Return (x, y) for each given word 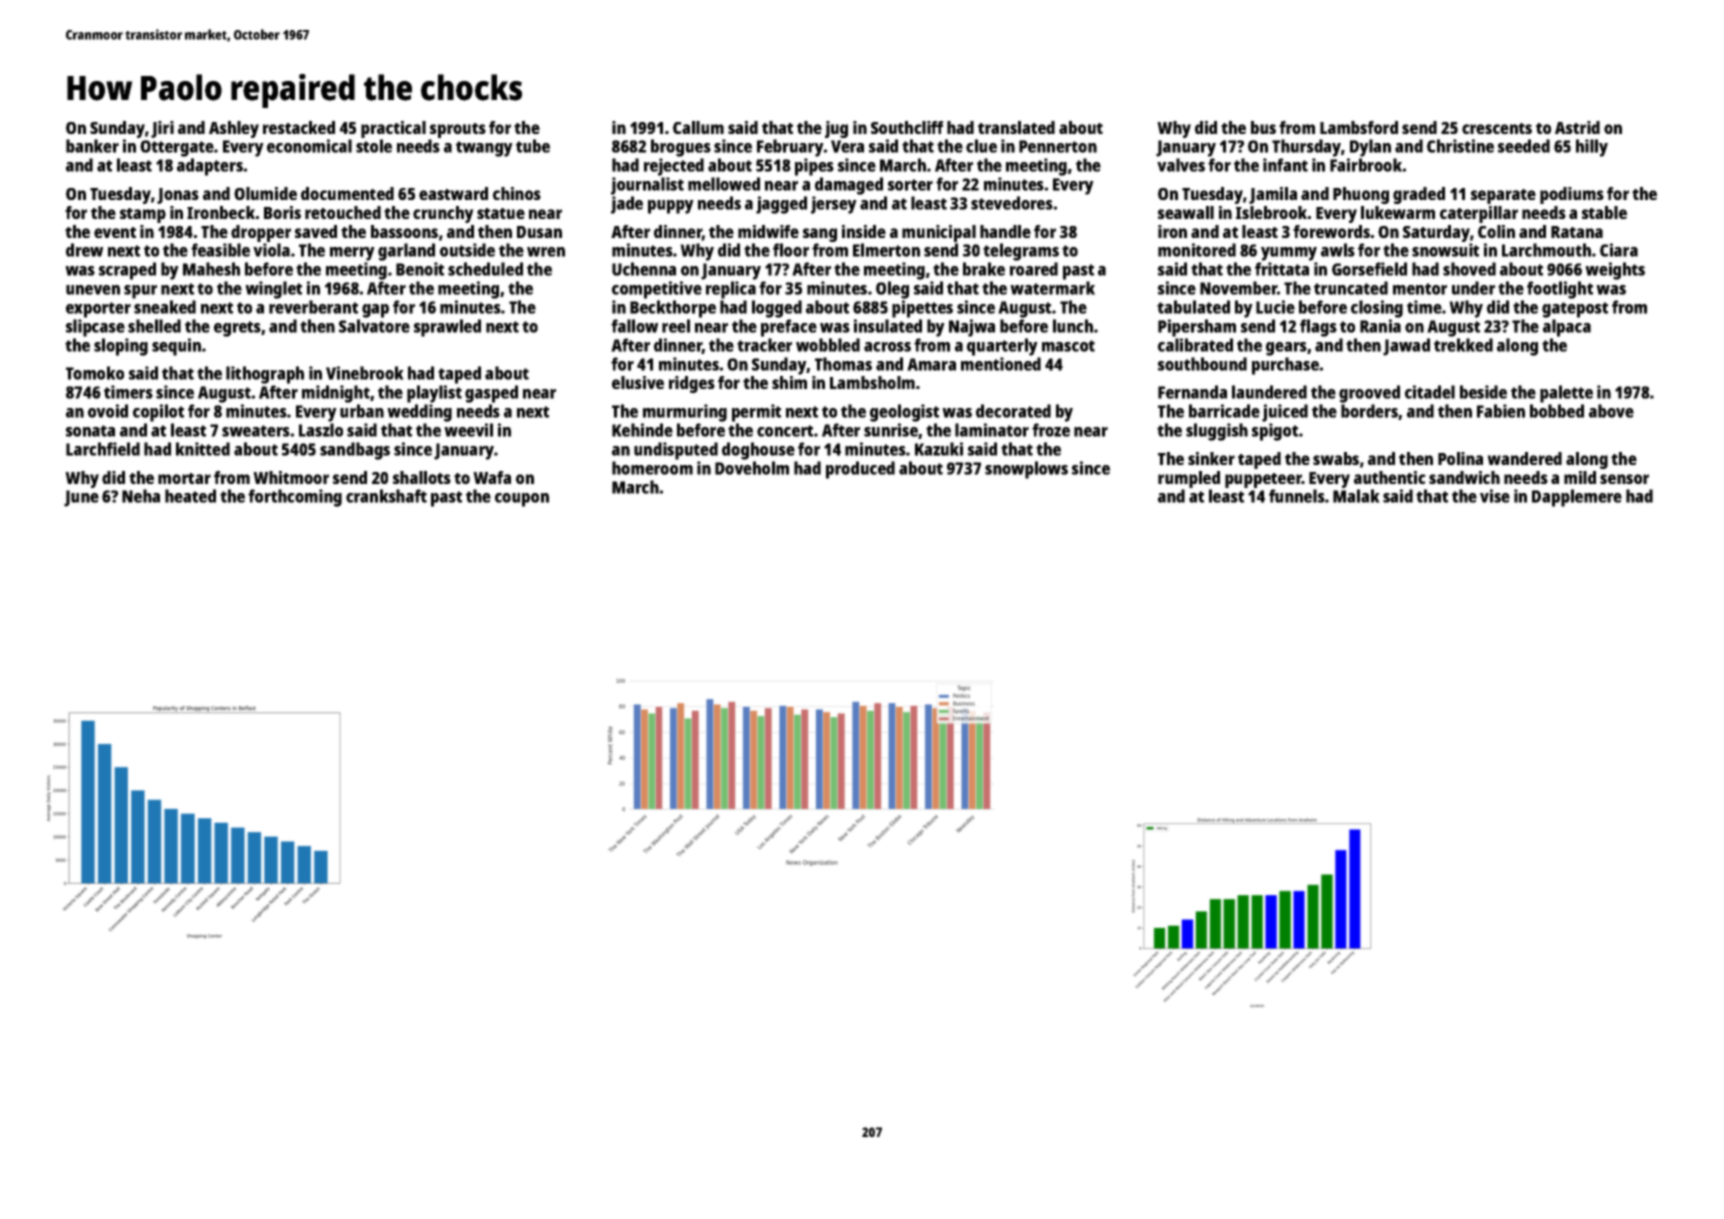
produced (860, 470)
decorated (1013, 411)
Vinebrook (365, 373)
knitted (203, 449)
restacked (299, 127)
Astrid (1577, 127)
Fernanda (1192, 392)
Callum (698, 127)
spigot (1275, 432)
